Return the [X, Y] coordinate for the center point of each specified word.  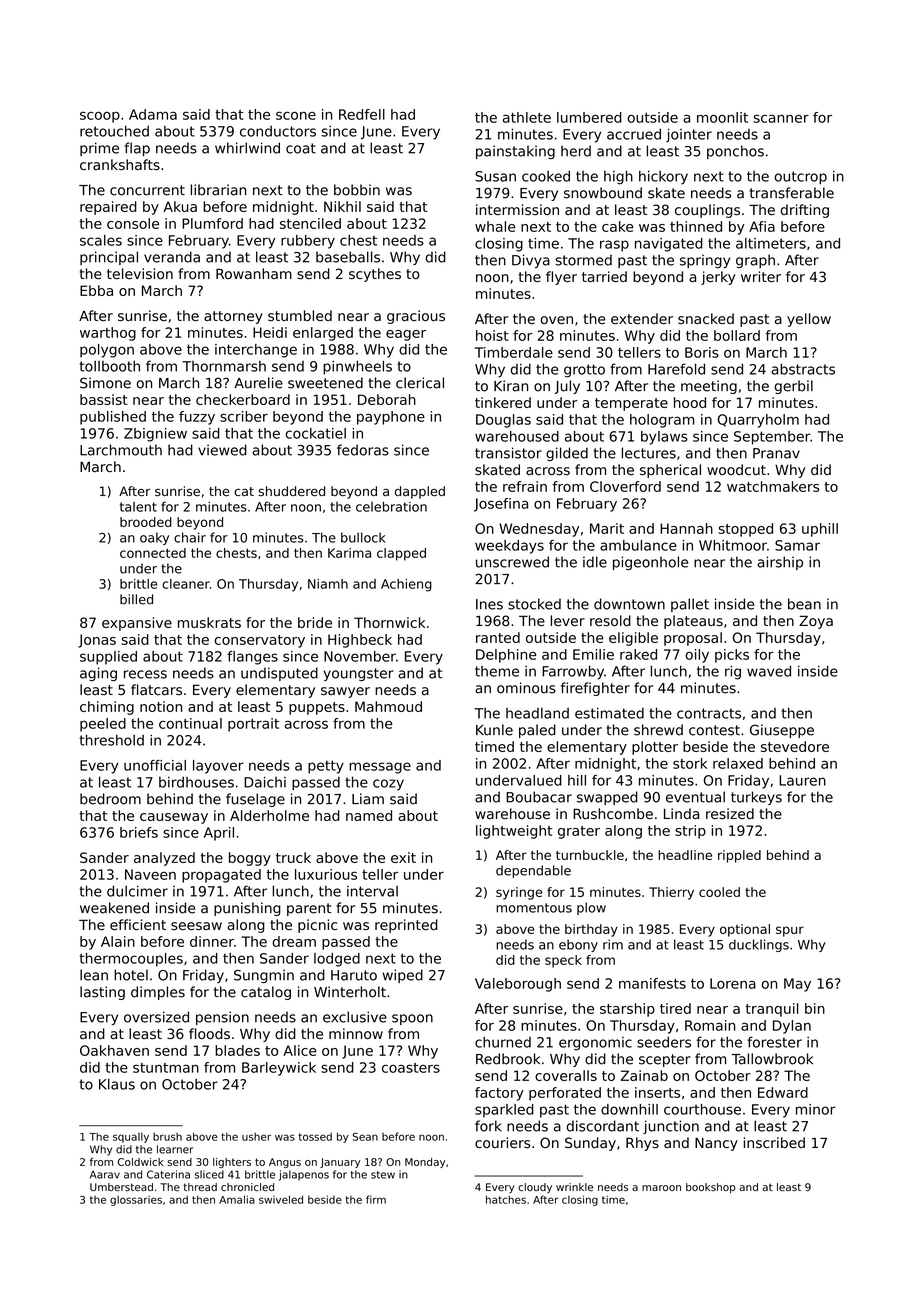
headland [537, 713]
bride [315, 622]
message [380, 768]
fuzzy [197, 418]
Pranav [776, 453]
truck [293, 857]
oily [697, 656]
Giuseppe [782, 731]
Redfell [362, 114]
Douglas [503, 421]
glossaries [136, 1201]
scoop [100, 117]
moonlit [722, 117]
